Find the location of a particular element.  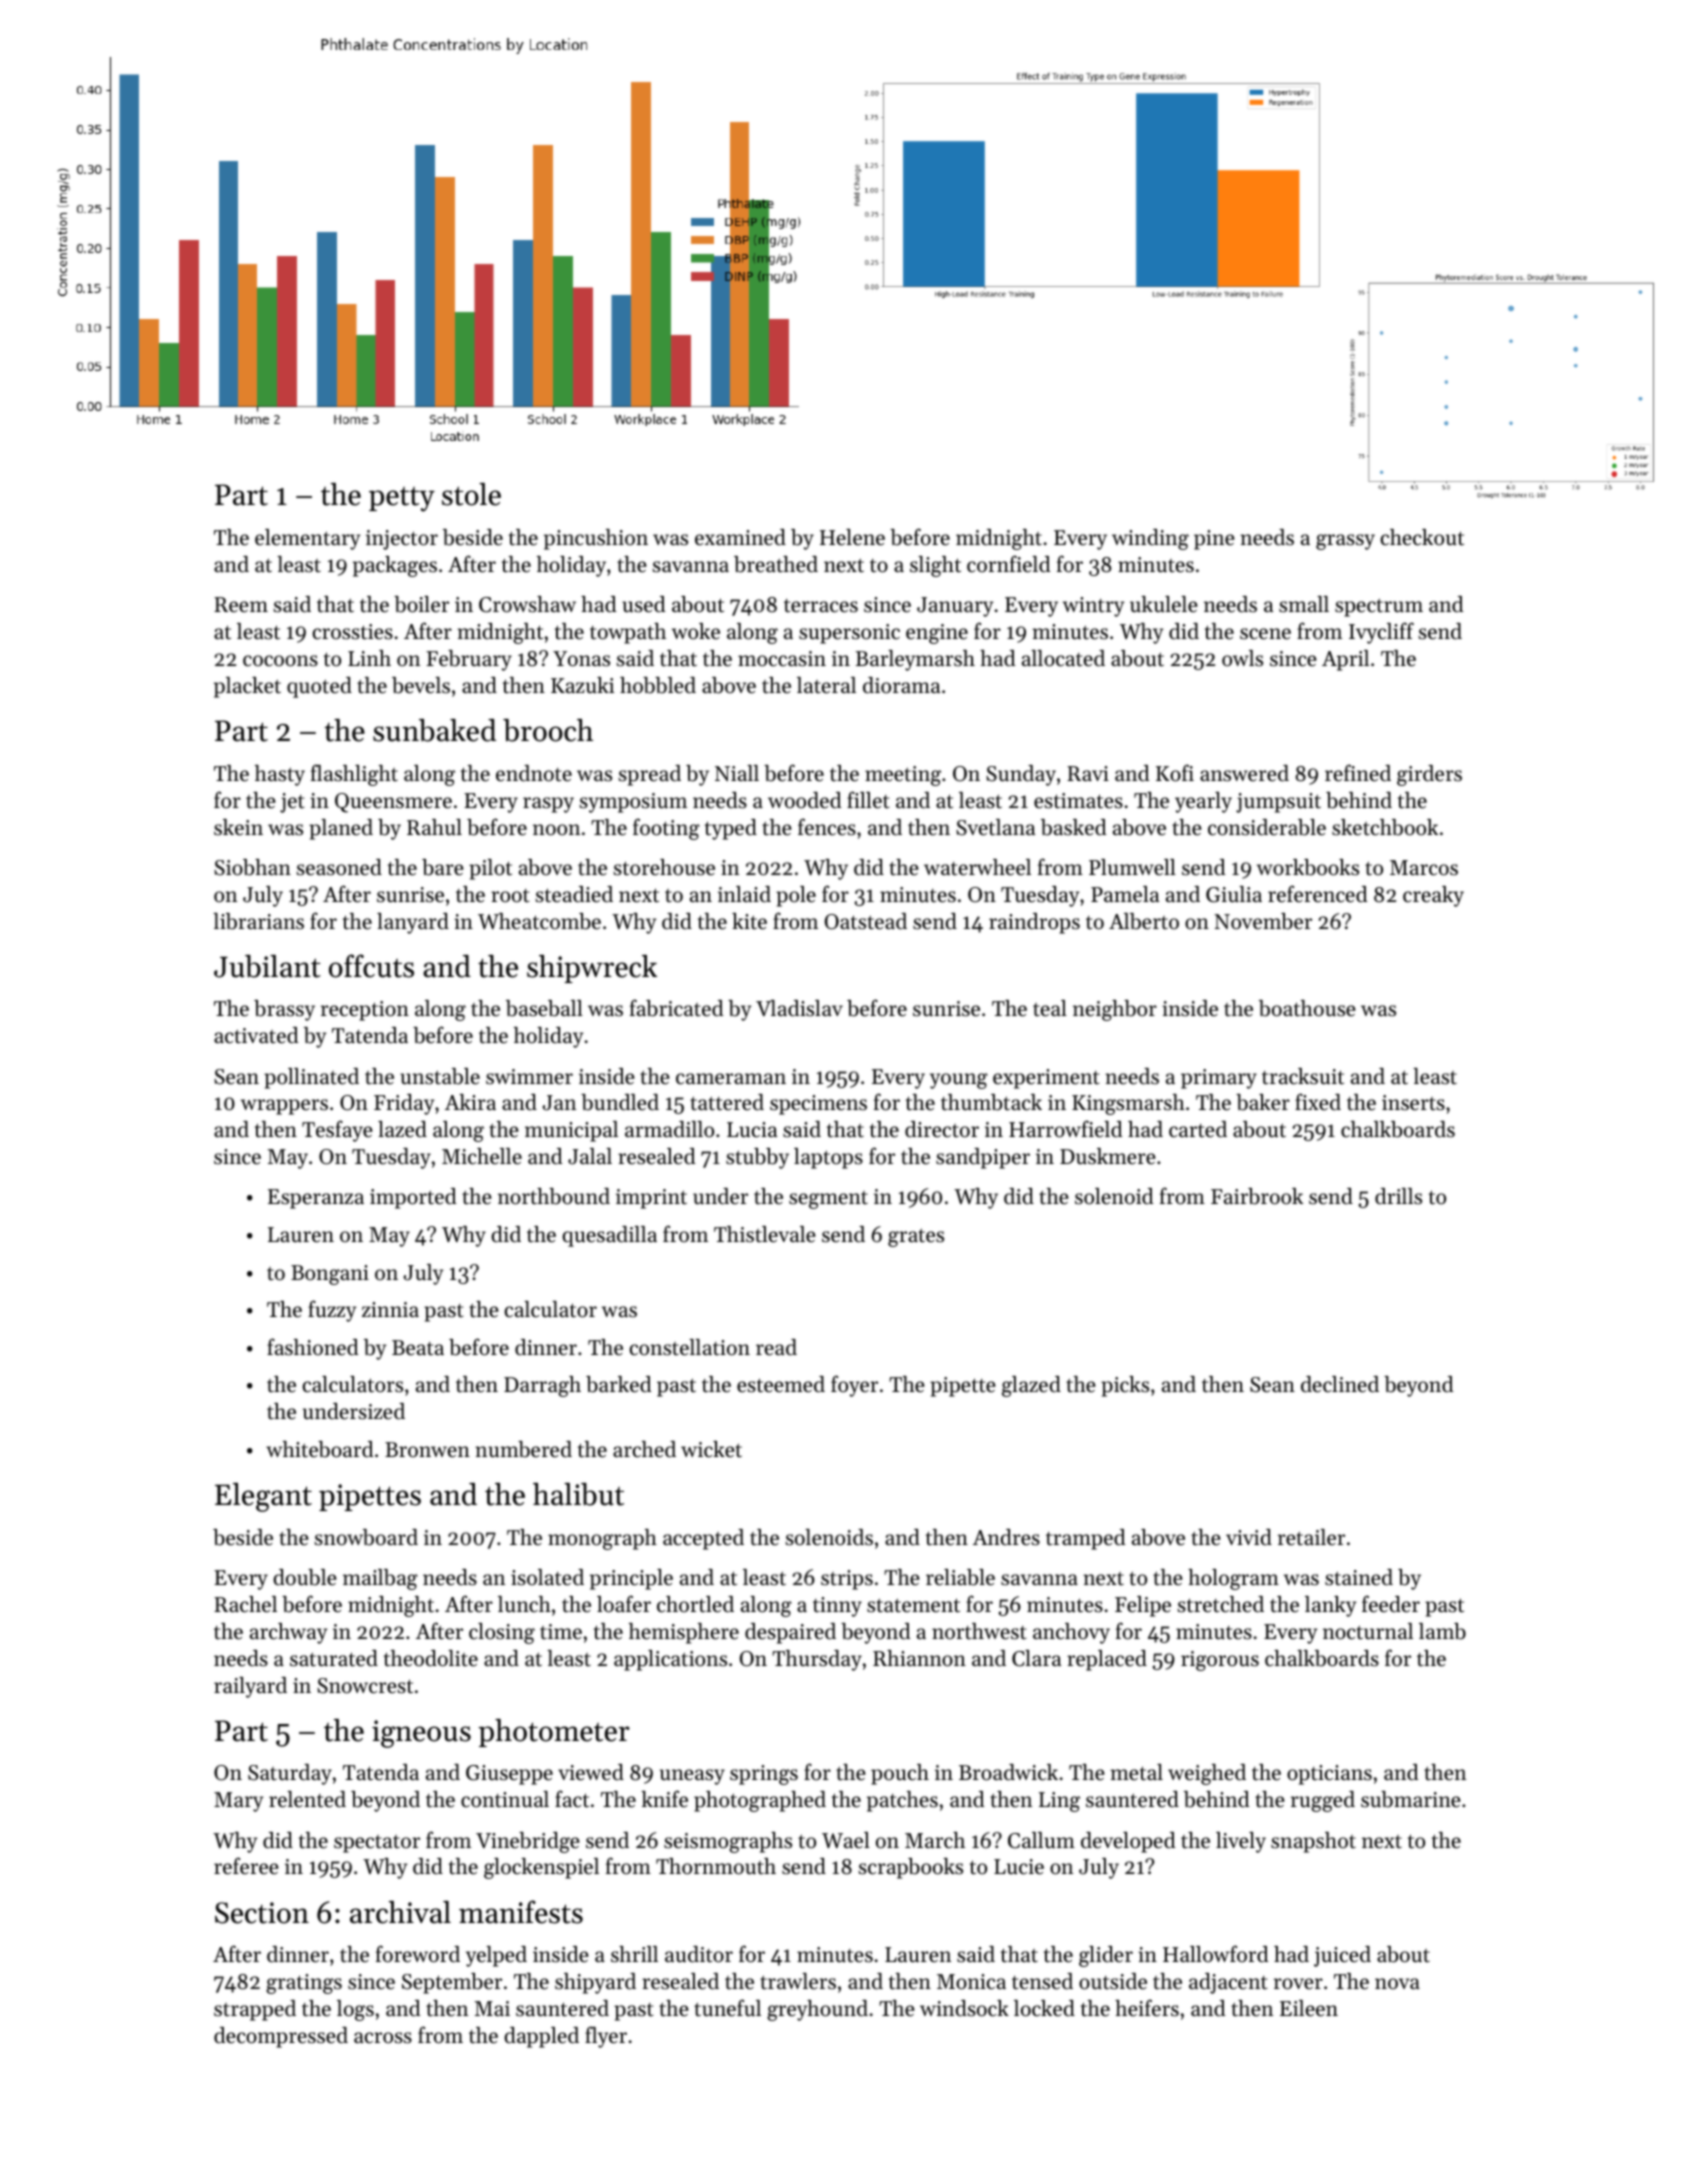

spectator is located at coordinates (377, 1844).
